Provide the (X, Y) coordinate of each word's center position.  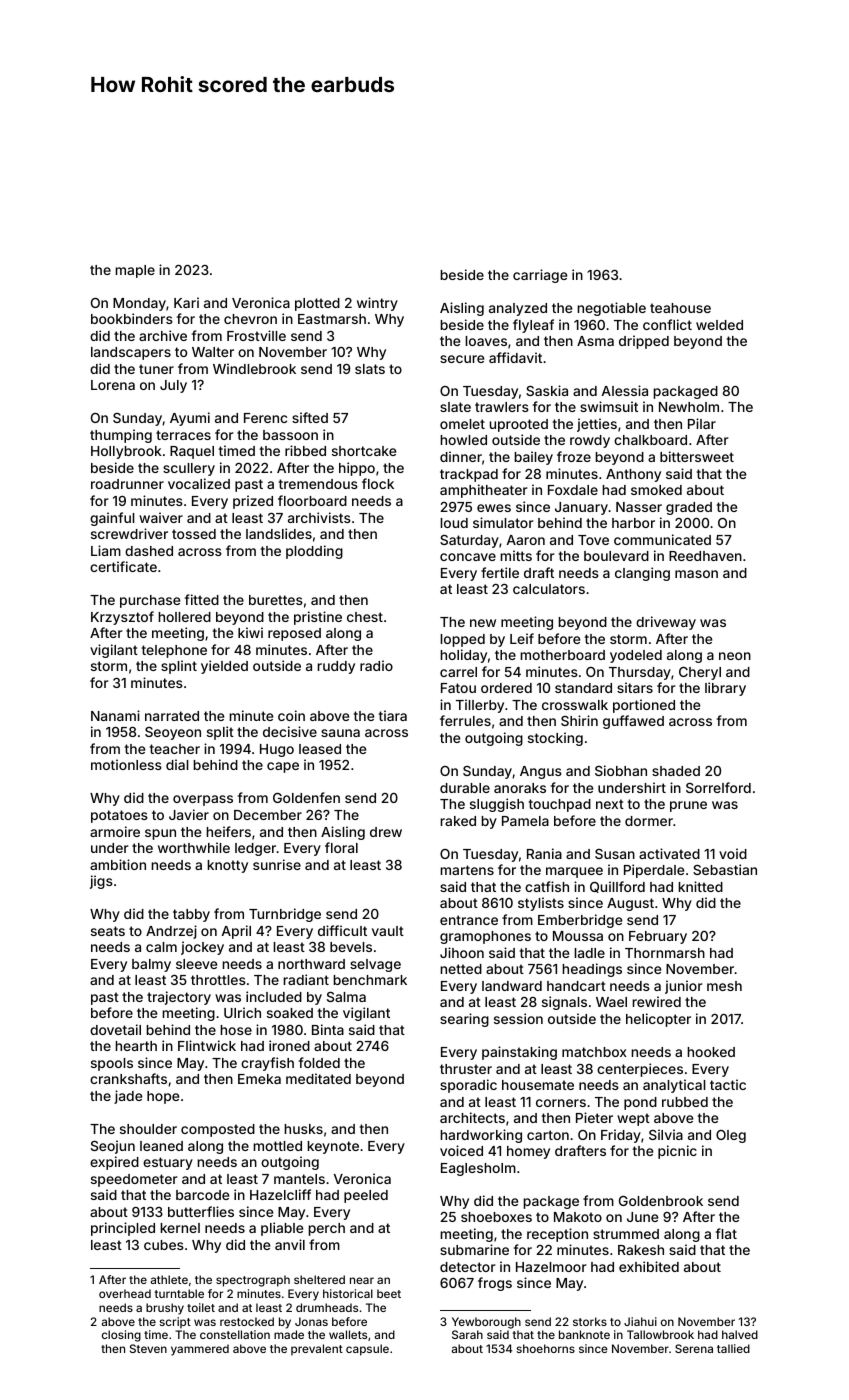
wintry (377, 304)
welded (719, 325)
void (733, 853)
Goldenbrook (661, 1201)
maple (135, 271)
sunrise (277, 864)
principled (123, 1229)
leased (320, 749)
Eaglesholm (478, 1169)
